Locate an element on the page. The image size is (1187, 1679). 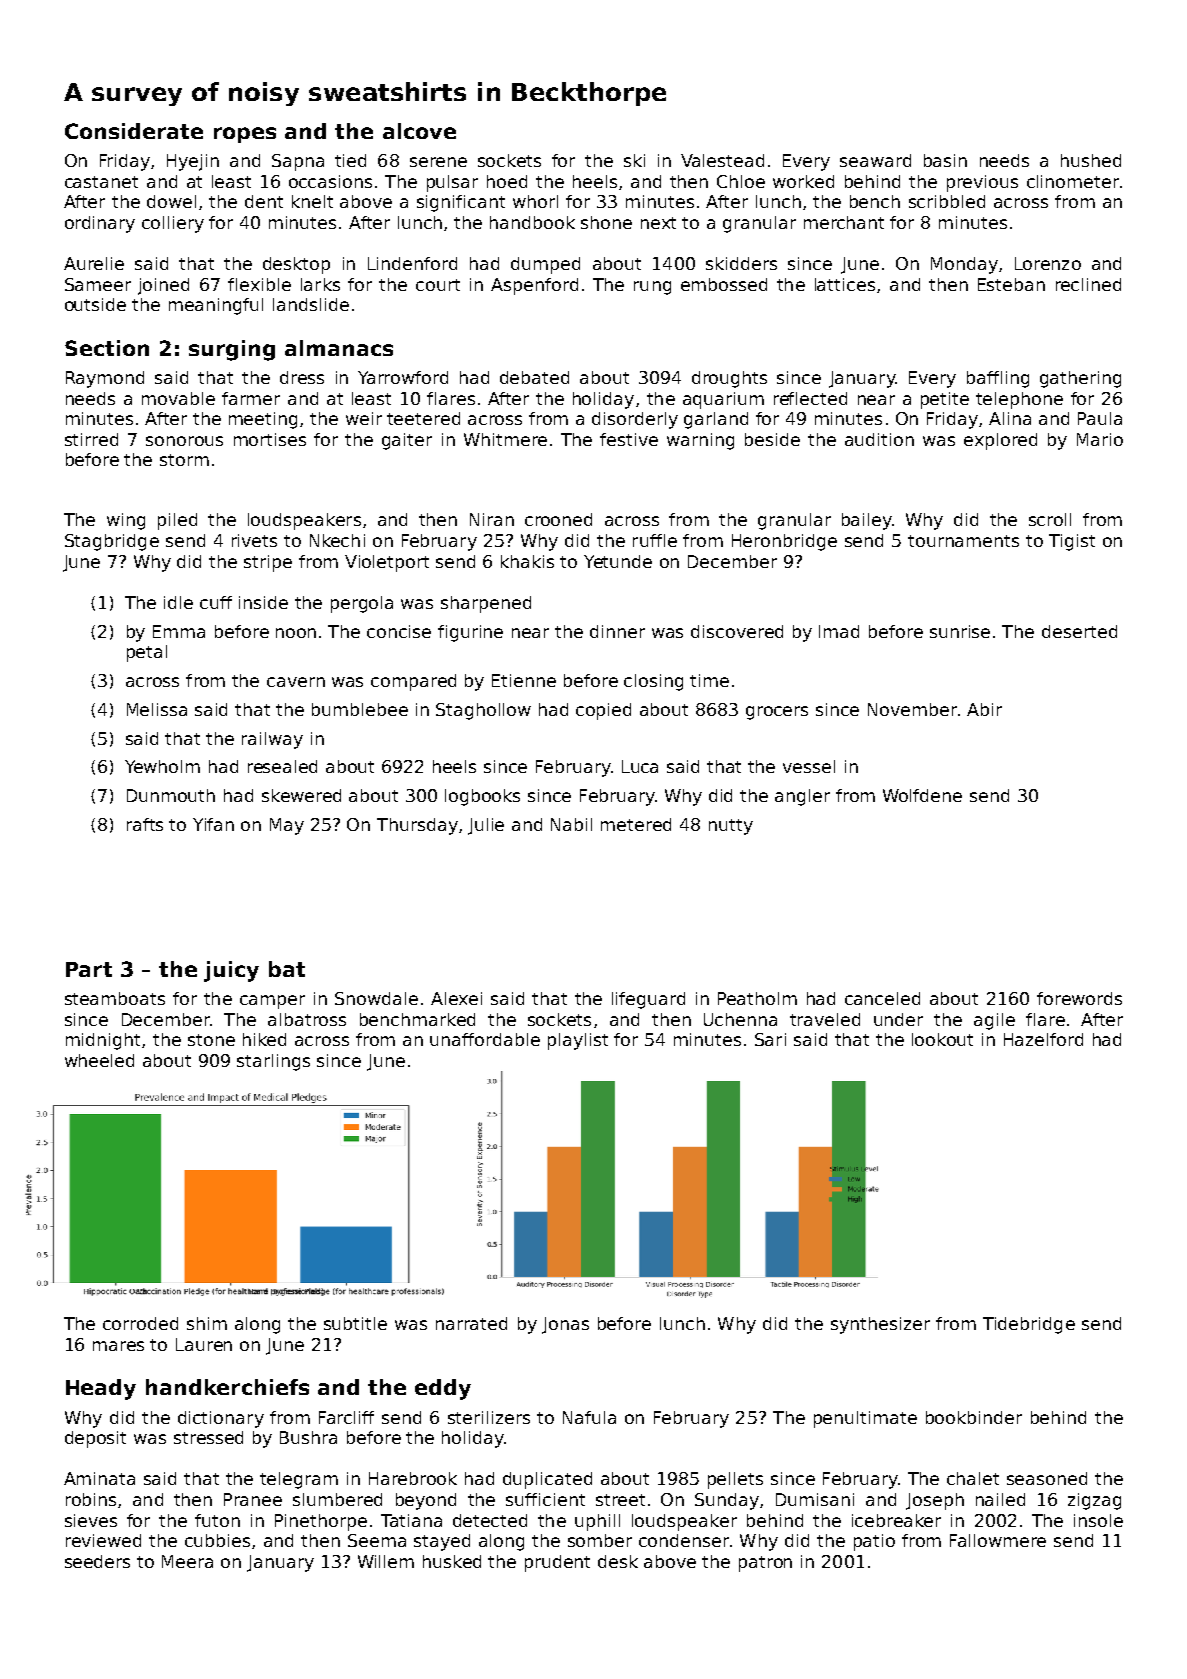
castanet is located at coordinates (101, 182).
